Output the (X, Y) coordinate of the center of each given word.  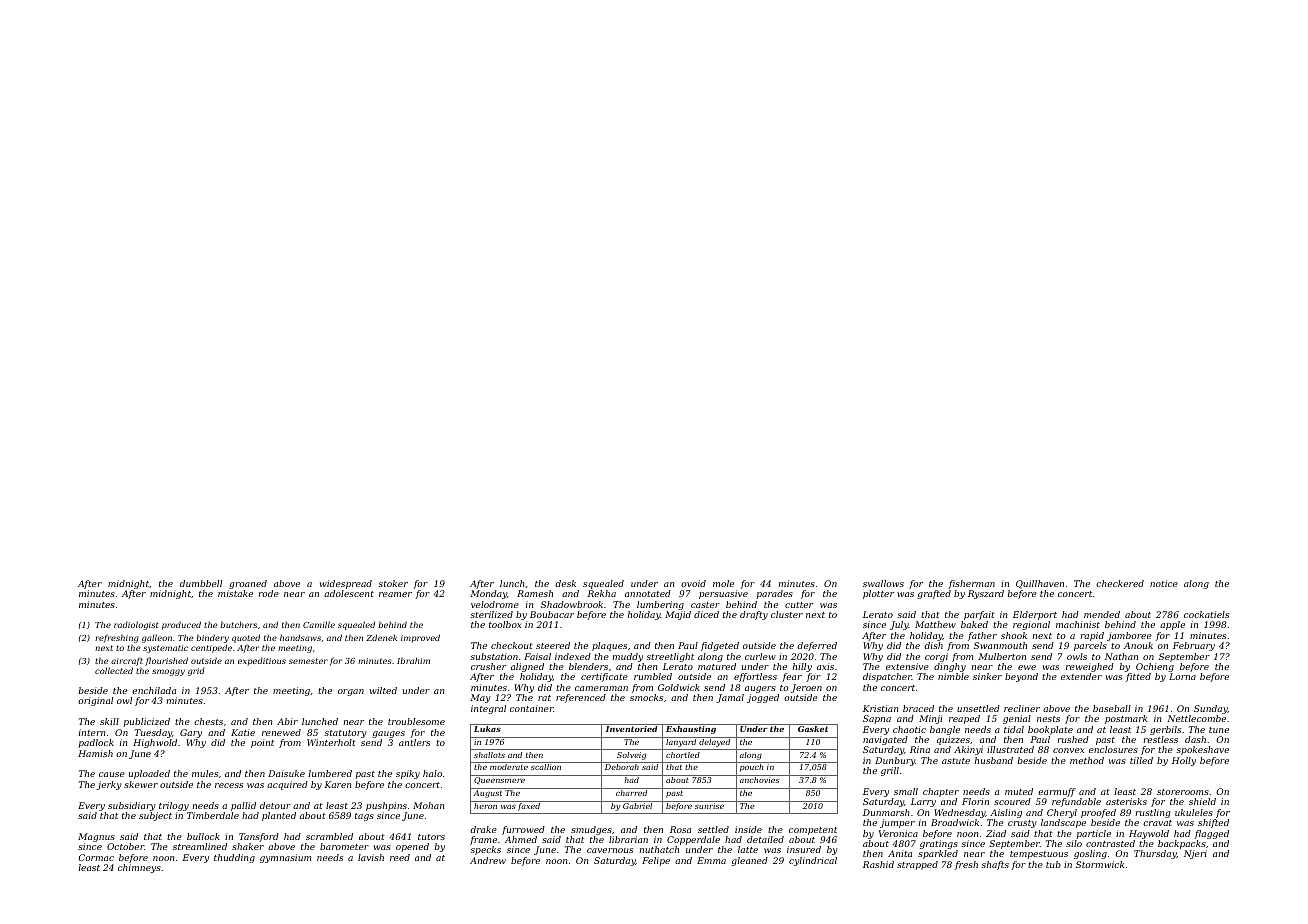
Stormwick (1100, 864)
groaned (248, 584)
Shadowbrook (572, 604)
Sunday (1211, 709)
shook (1014, 635)
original (95, 701)
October (125, 846)
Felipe (656, 861)
